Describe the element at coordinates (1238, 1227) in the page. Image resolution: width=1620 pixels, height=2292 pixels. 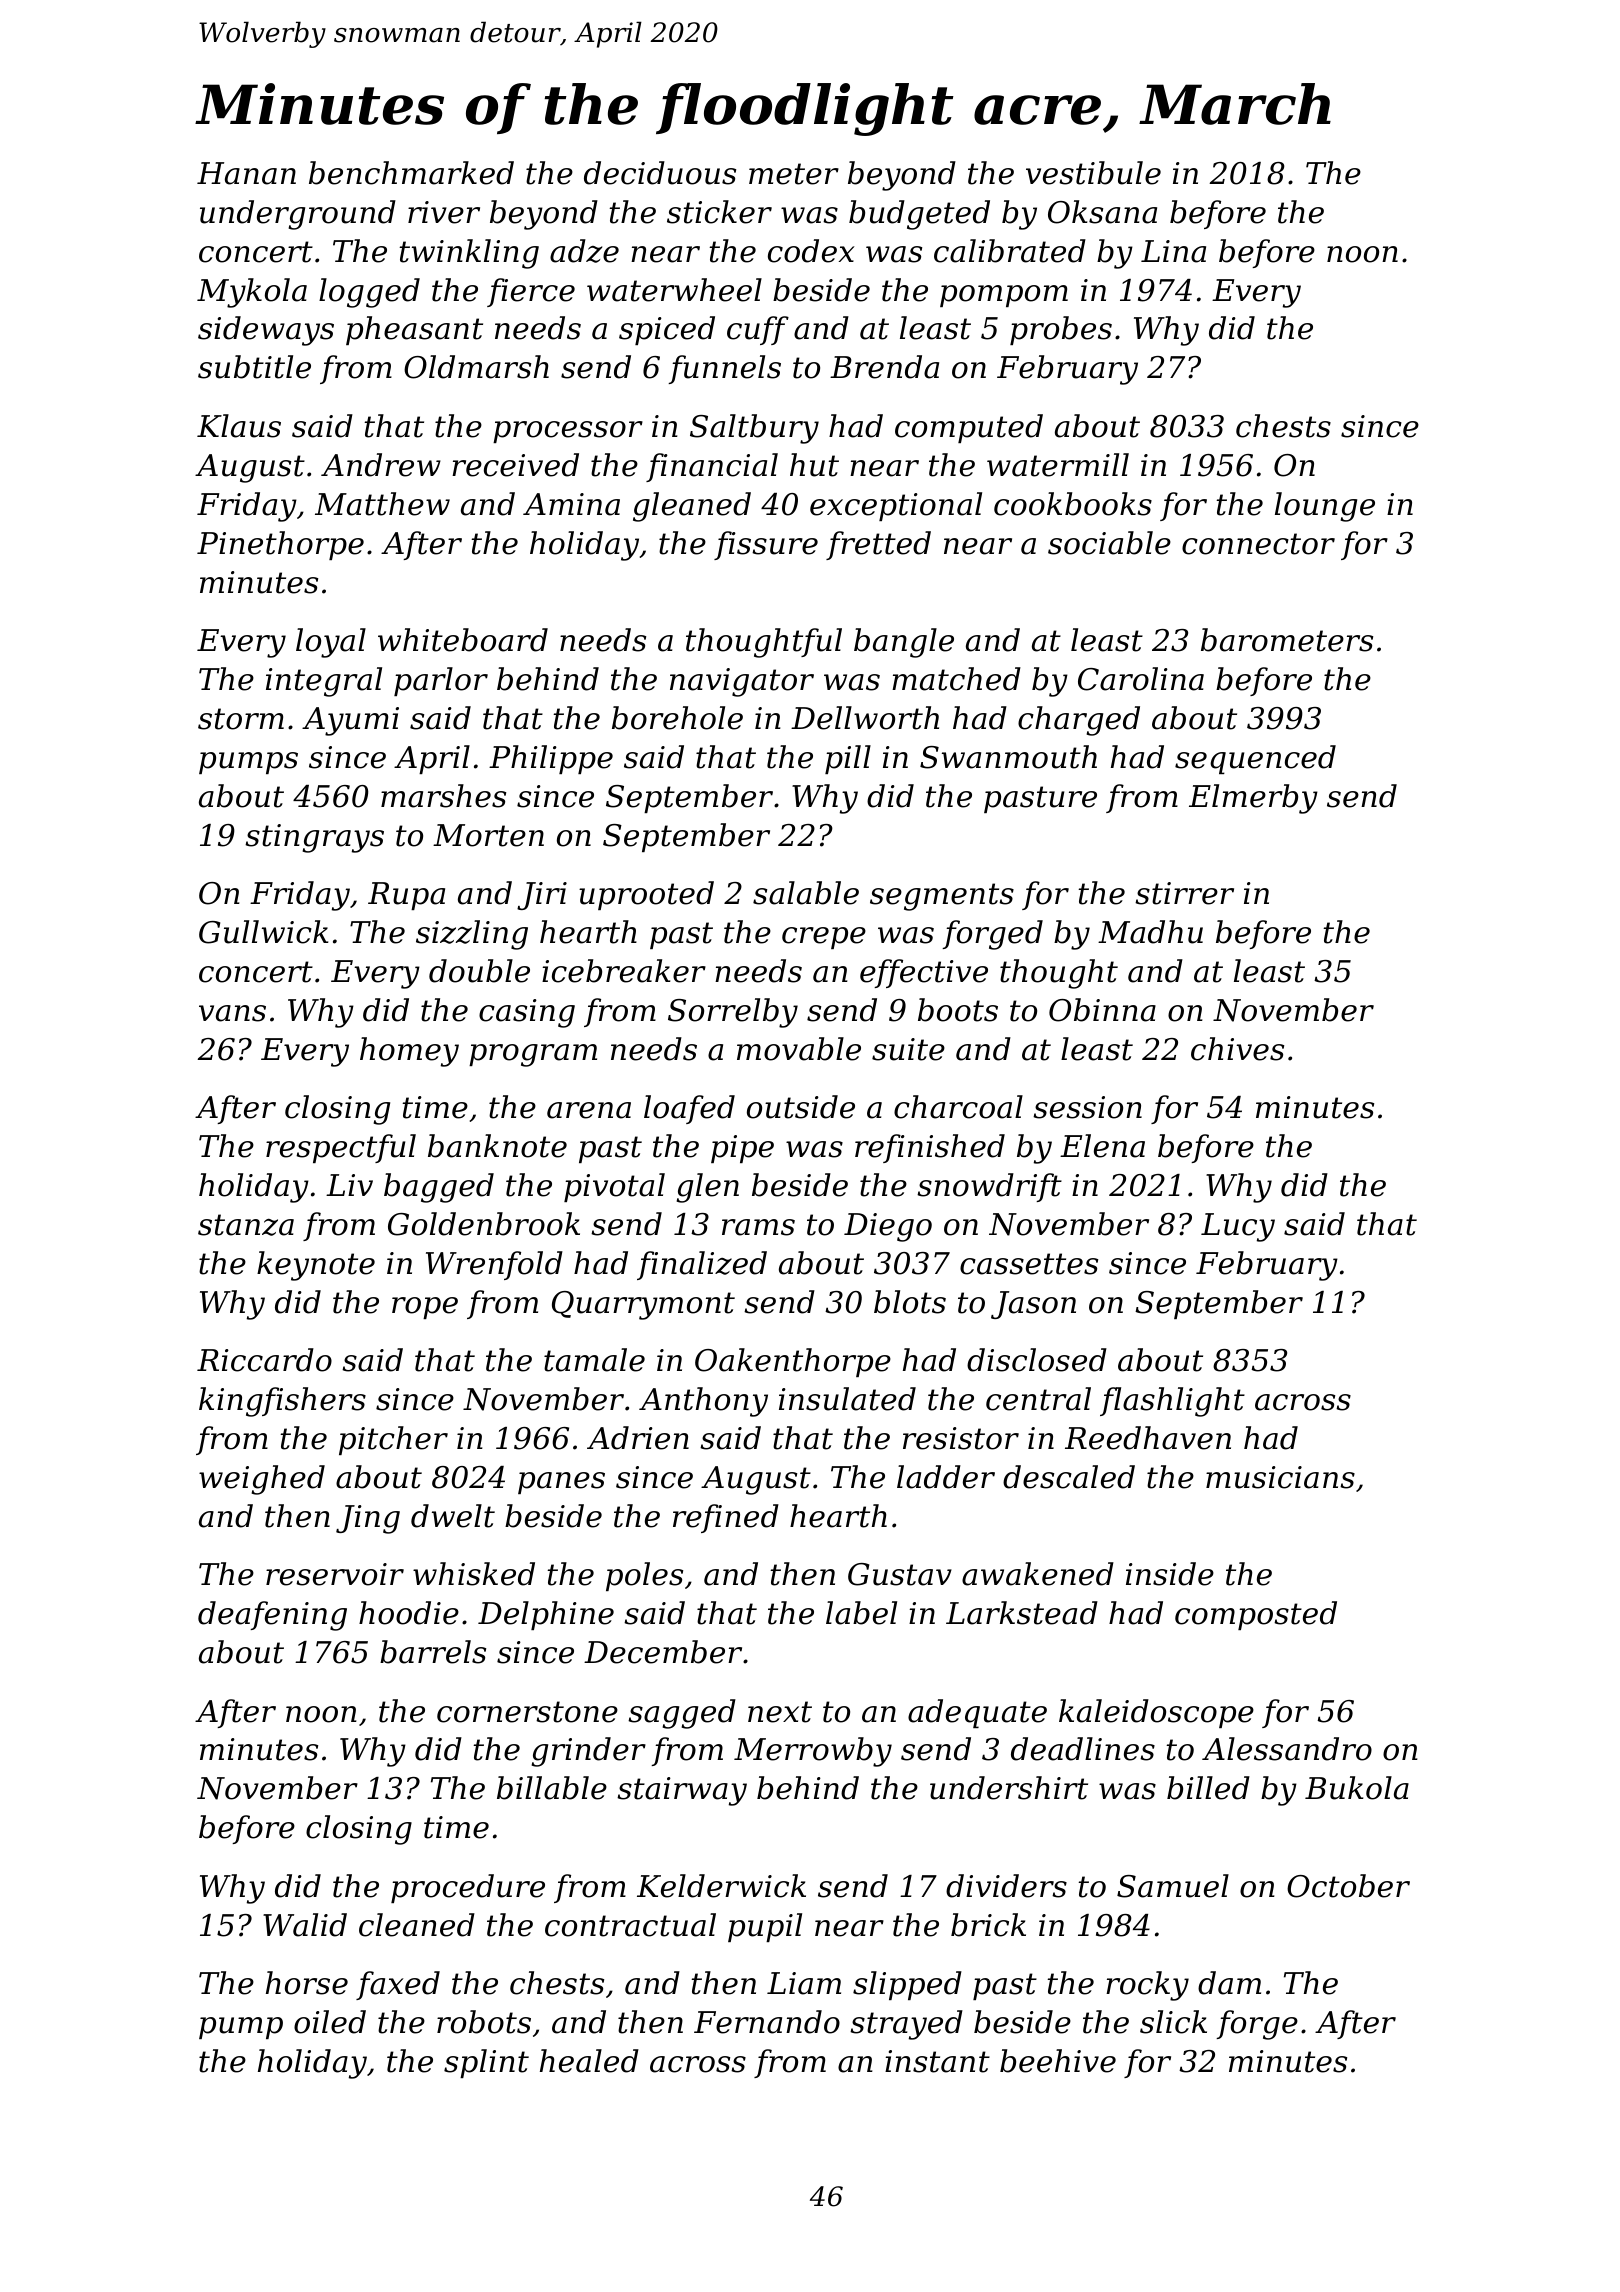
I see `Lucy` at that location.
